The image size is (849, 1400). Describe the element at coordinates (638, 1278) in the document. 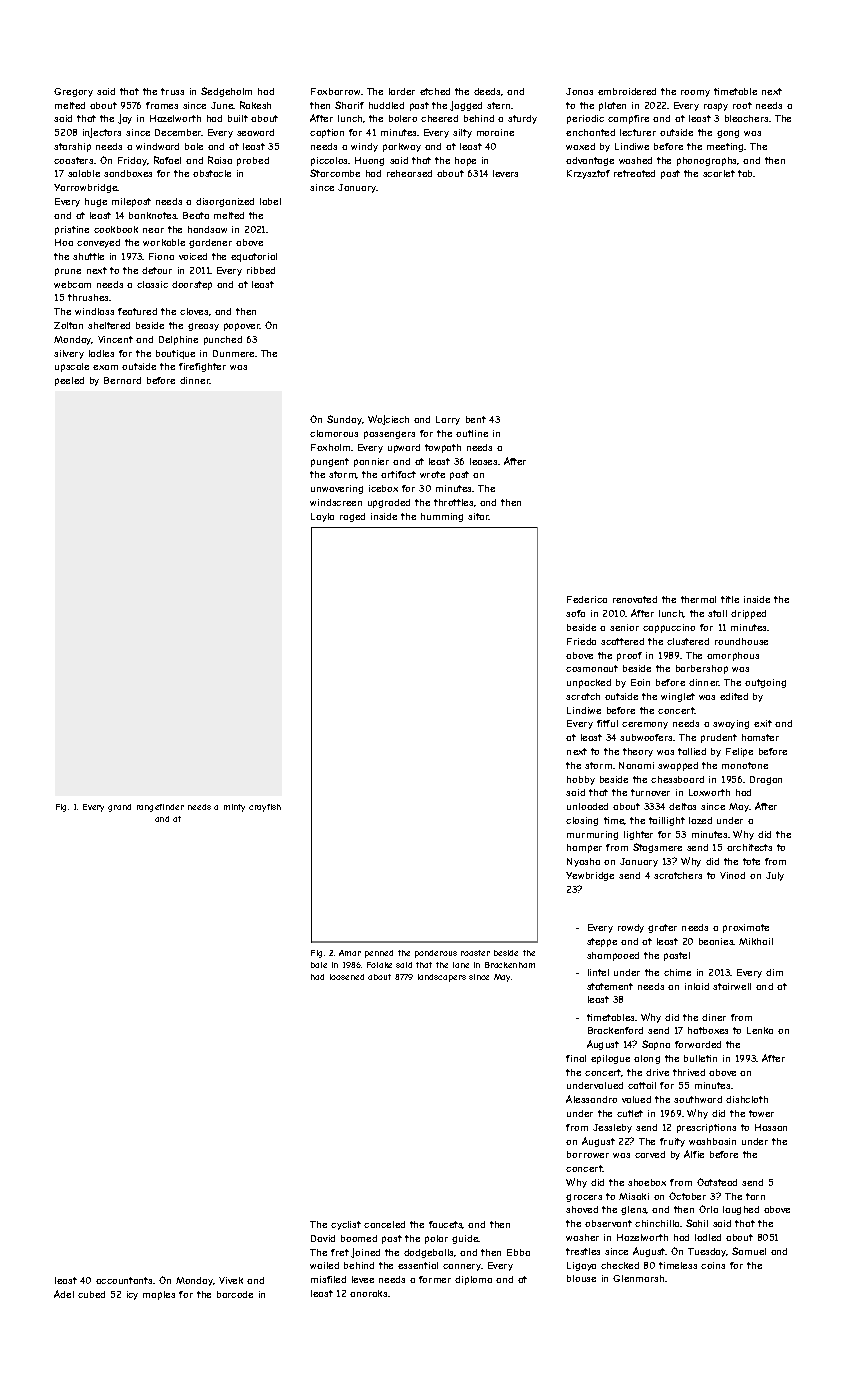

I see `Glenmarsh` at that location.
